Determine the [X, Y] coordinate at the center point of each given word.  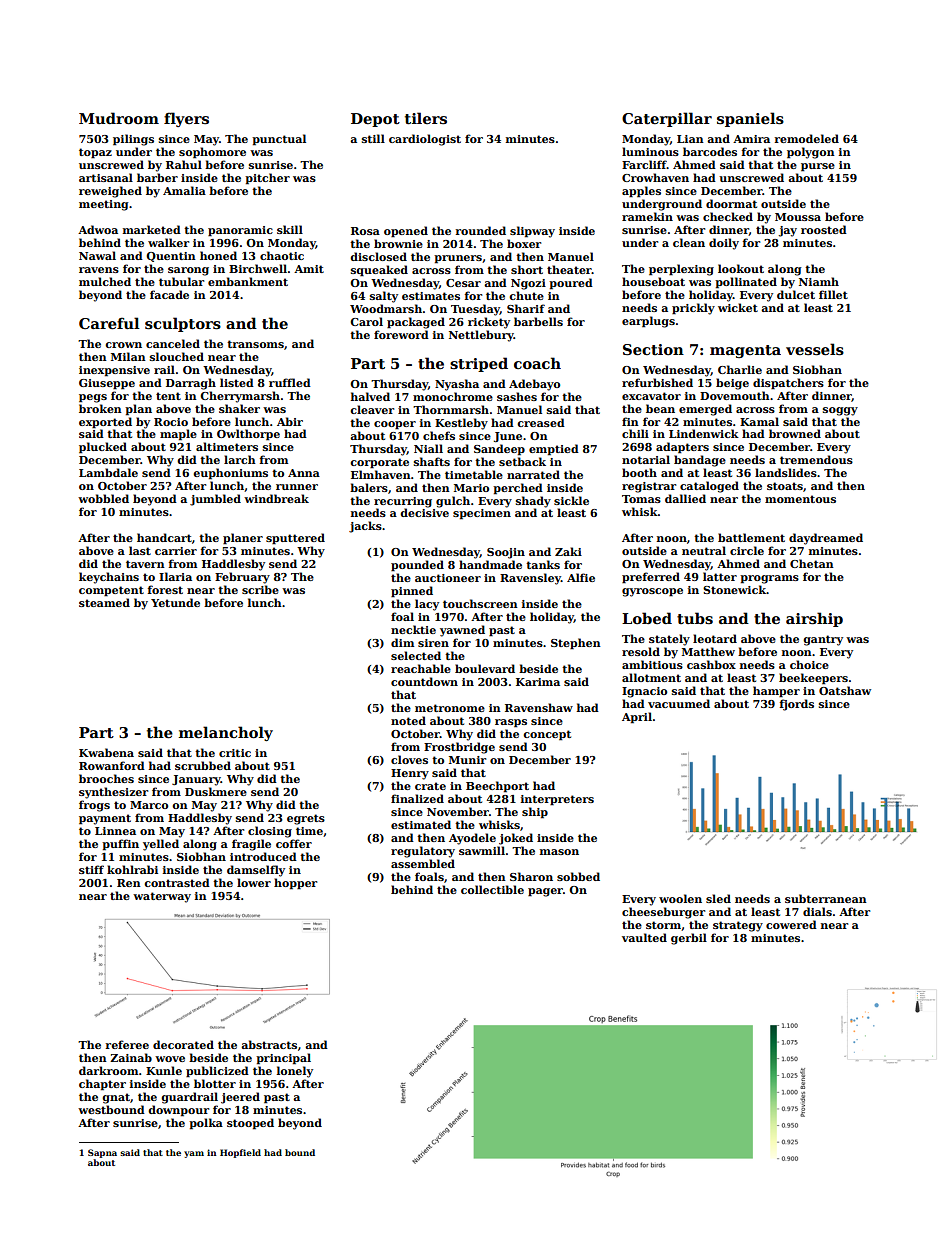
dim [402, 642]
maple [178, 435]
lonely [295, 1072]
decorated [183, 1044]
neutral [704, 550]
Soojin [506, 553]
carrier [176, 551]
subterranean [826, 898]
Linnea [115, 831]
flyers [186, 119]
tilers [426, 118]
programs [769, 579]
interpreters [557, 800]
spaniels [750, 119]
